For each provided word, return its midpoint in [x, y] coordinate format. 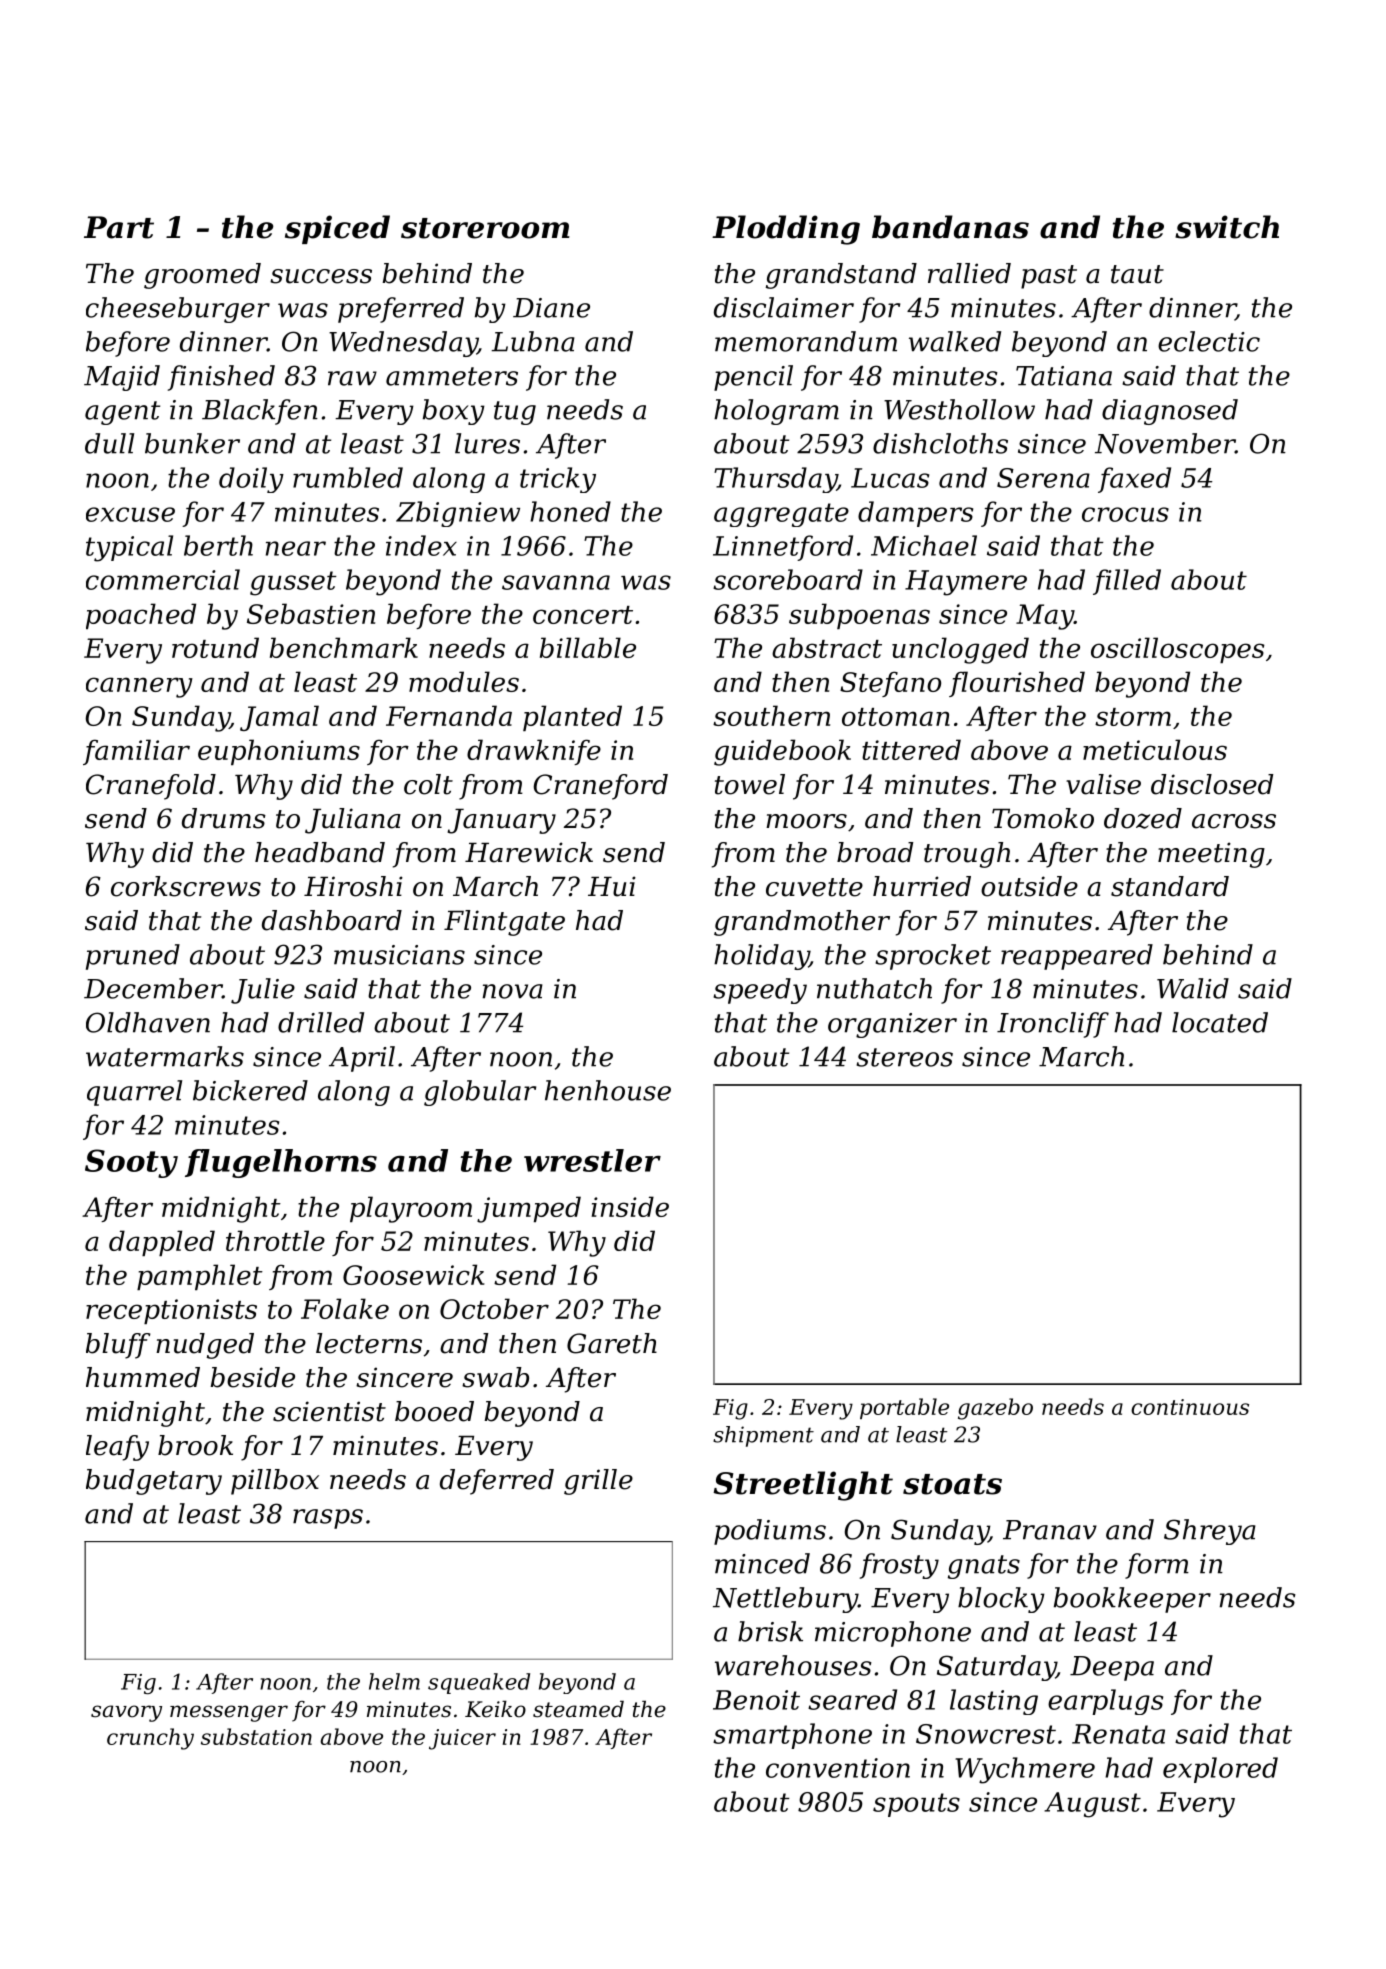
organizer [892, 1025]
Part [119, 227]
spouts [916, 1805]
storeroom [485, 228]
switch [1227, 227]
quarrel [134, 1093]
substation [256, 1736]
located [1220, 1022]
